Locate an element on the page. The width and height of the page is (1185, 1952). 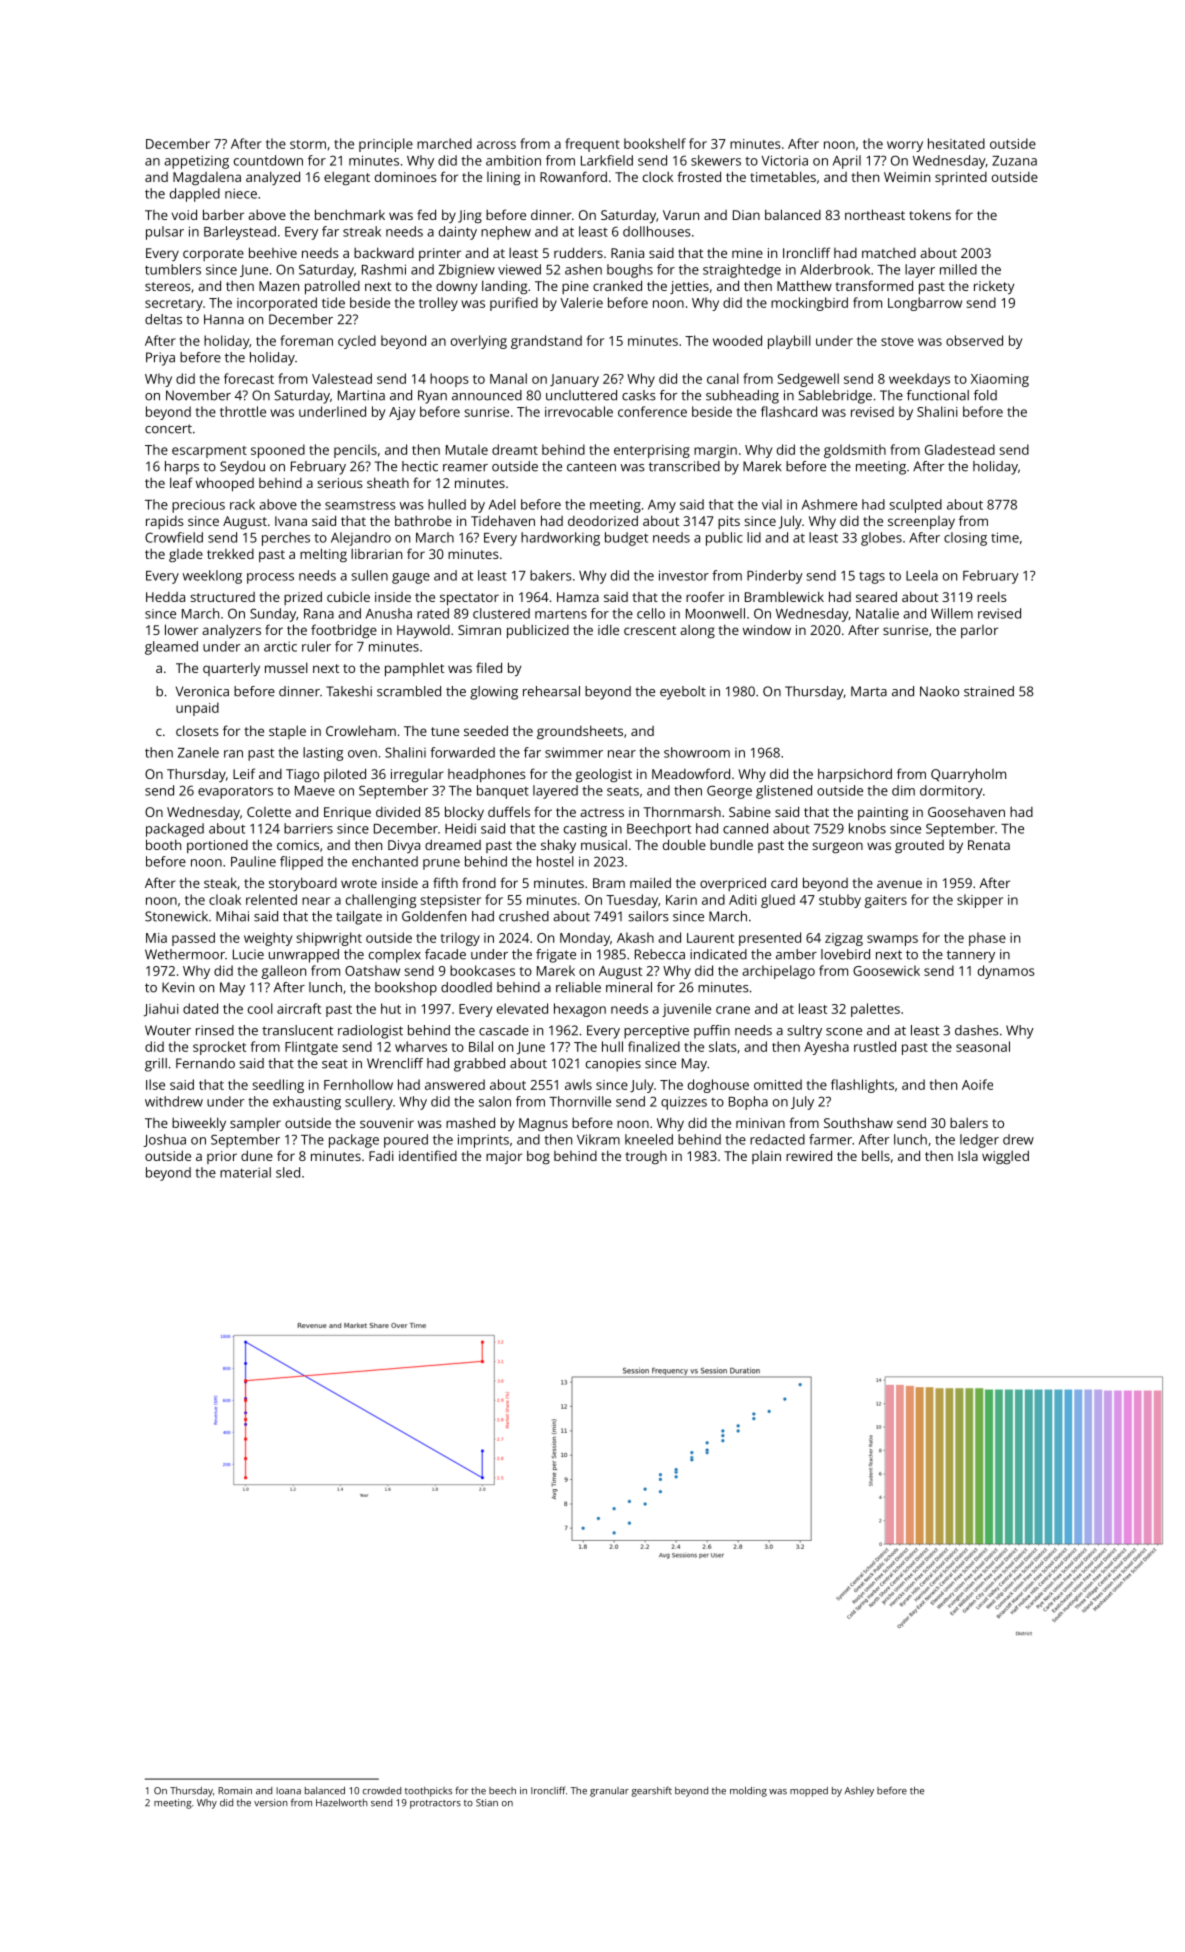
canopies is located at coordinates (613, 1065).
